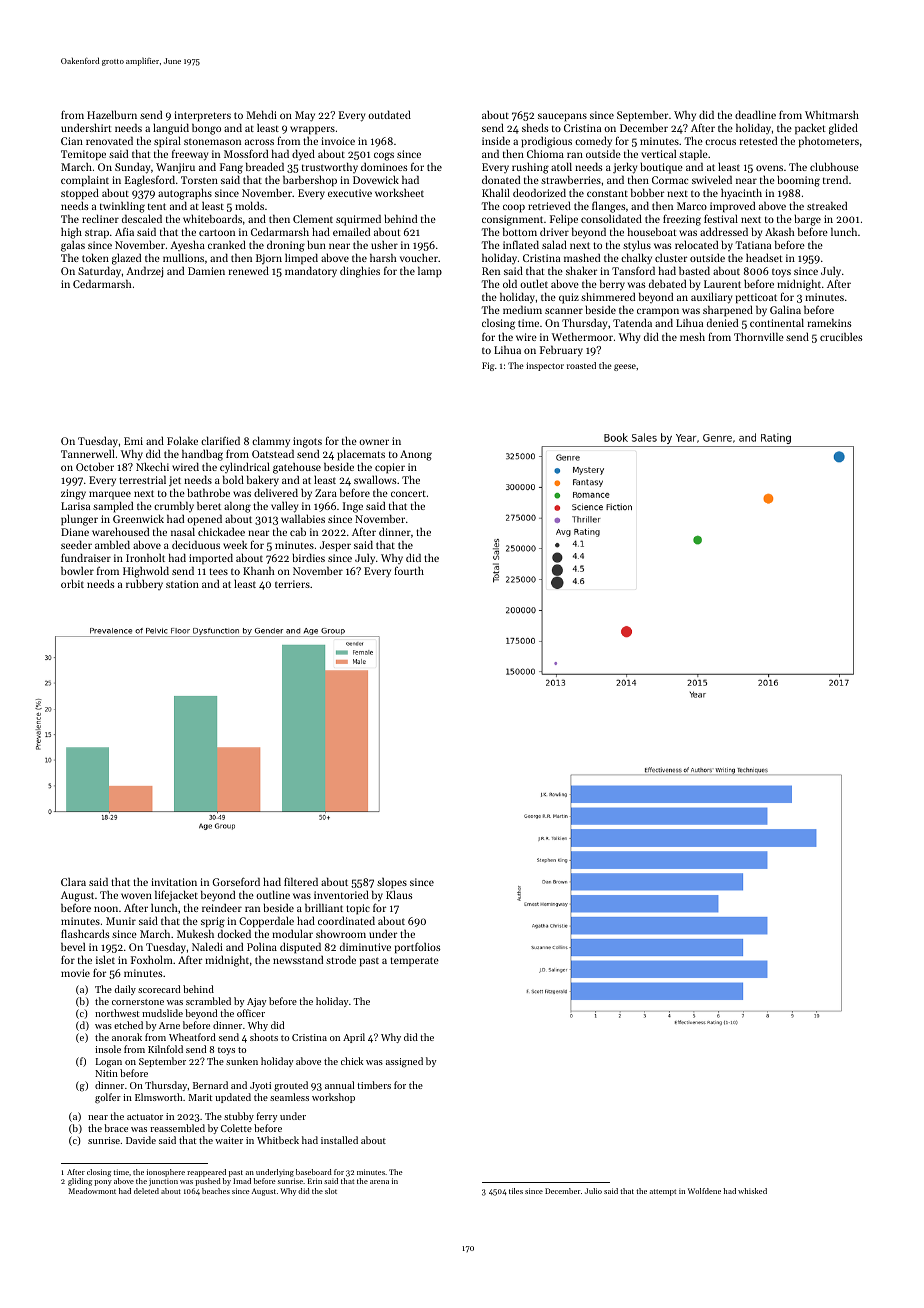 The width and height of the image is (924, 1308). Describe the element at coordinates (409, 570) in the image. I see `fourth` at that location.
